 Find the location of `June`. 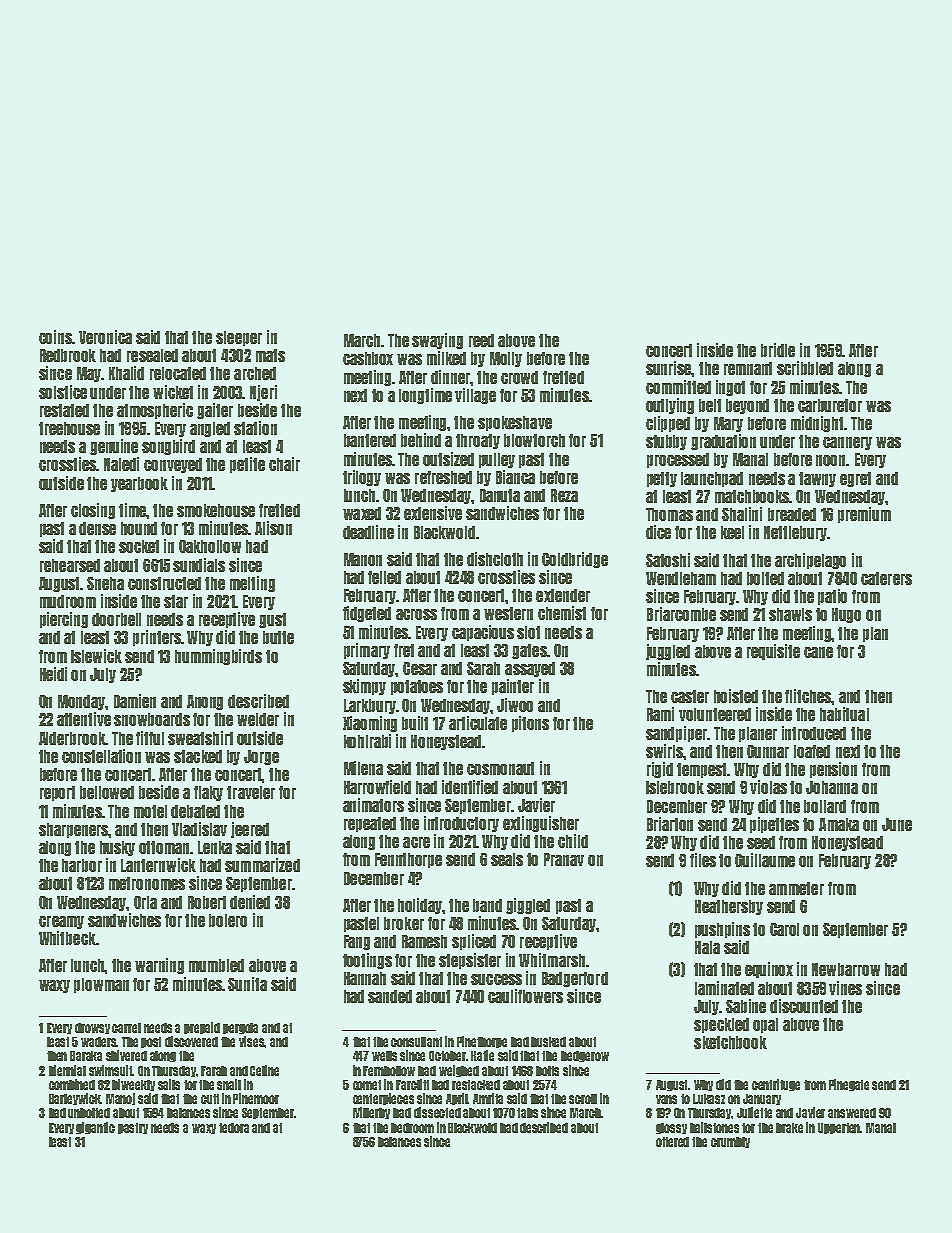

June is located at coordinates (897, 824).
